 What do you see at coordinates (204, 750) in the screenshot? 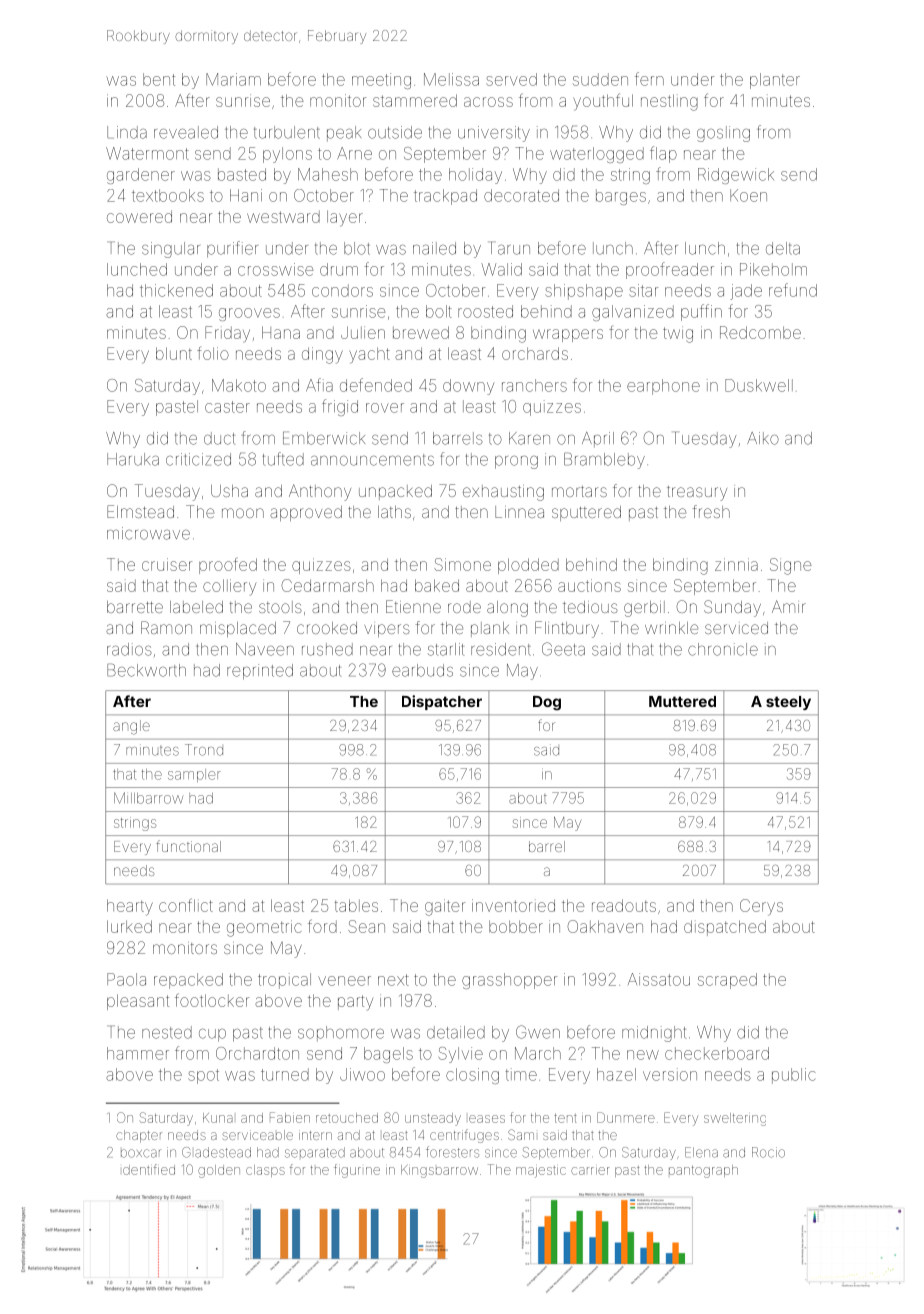
I see `Trond` at bounding box center [204, 750].
